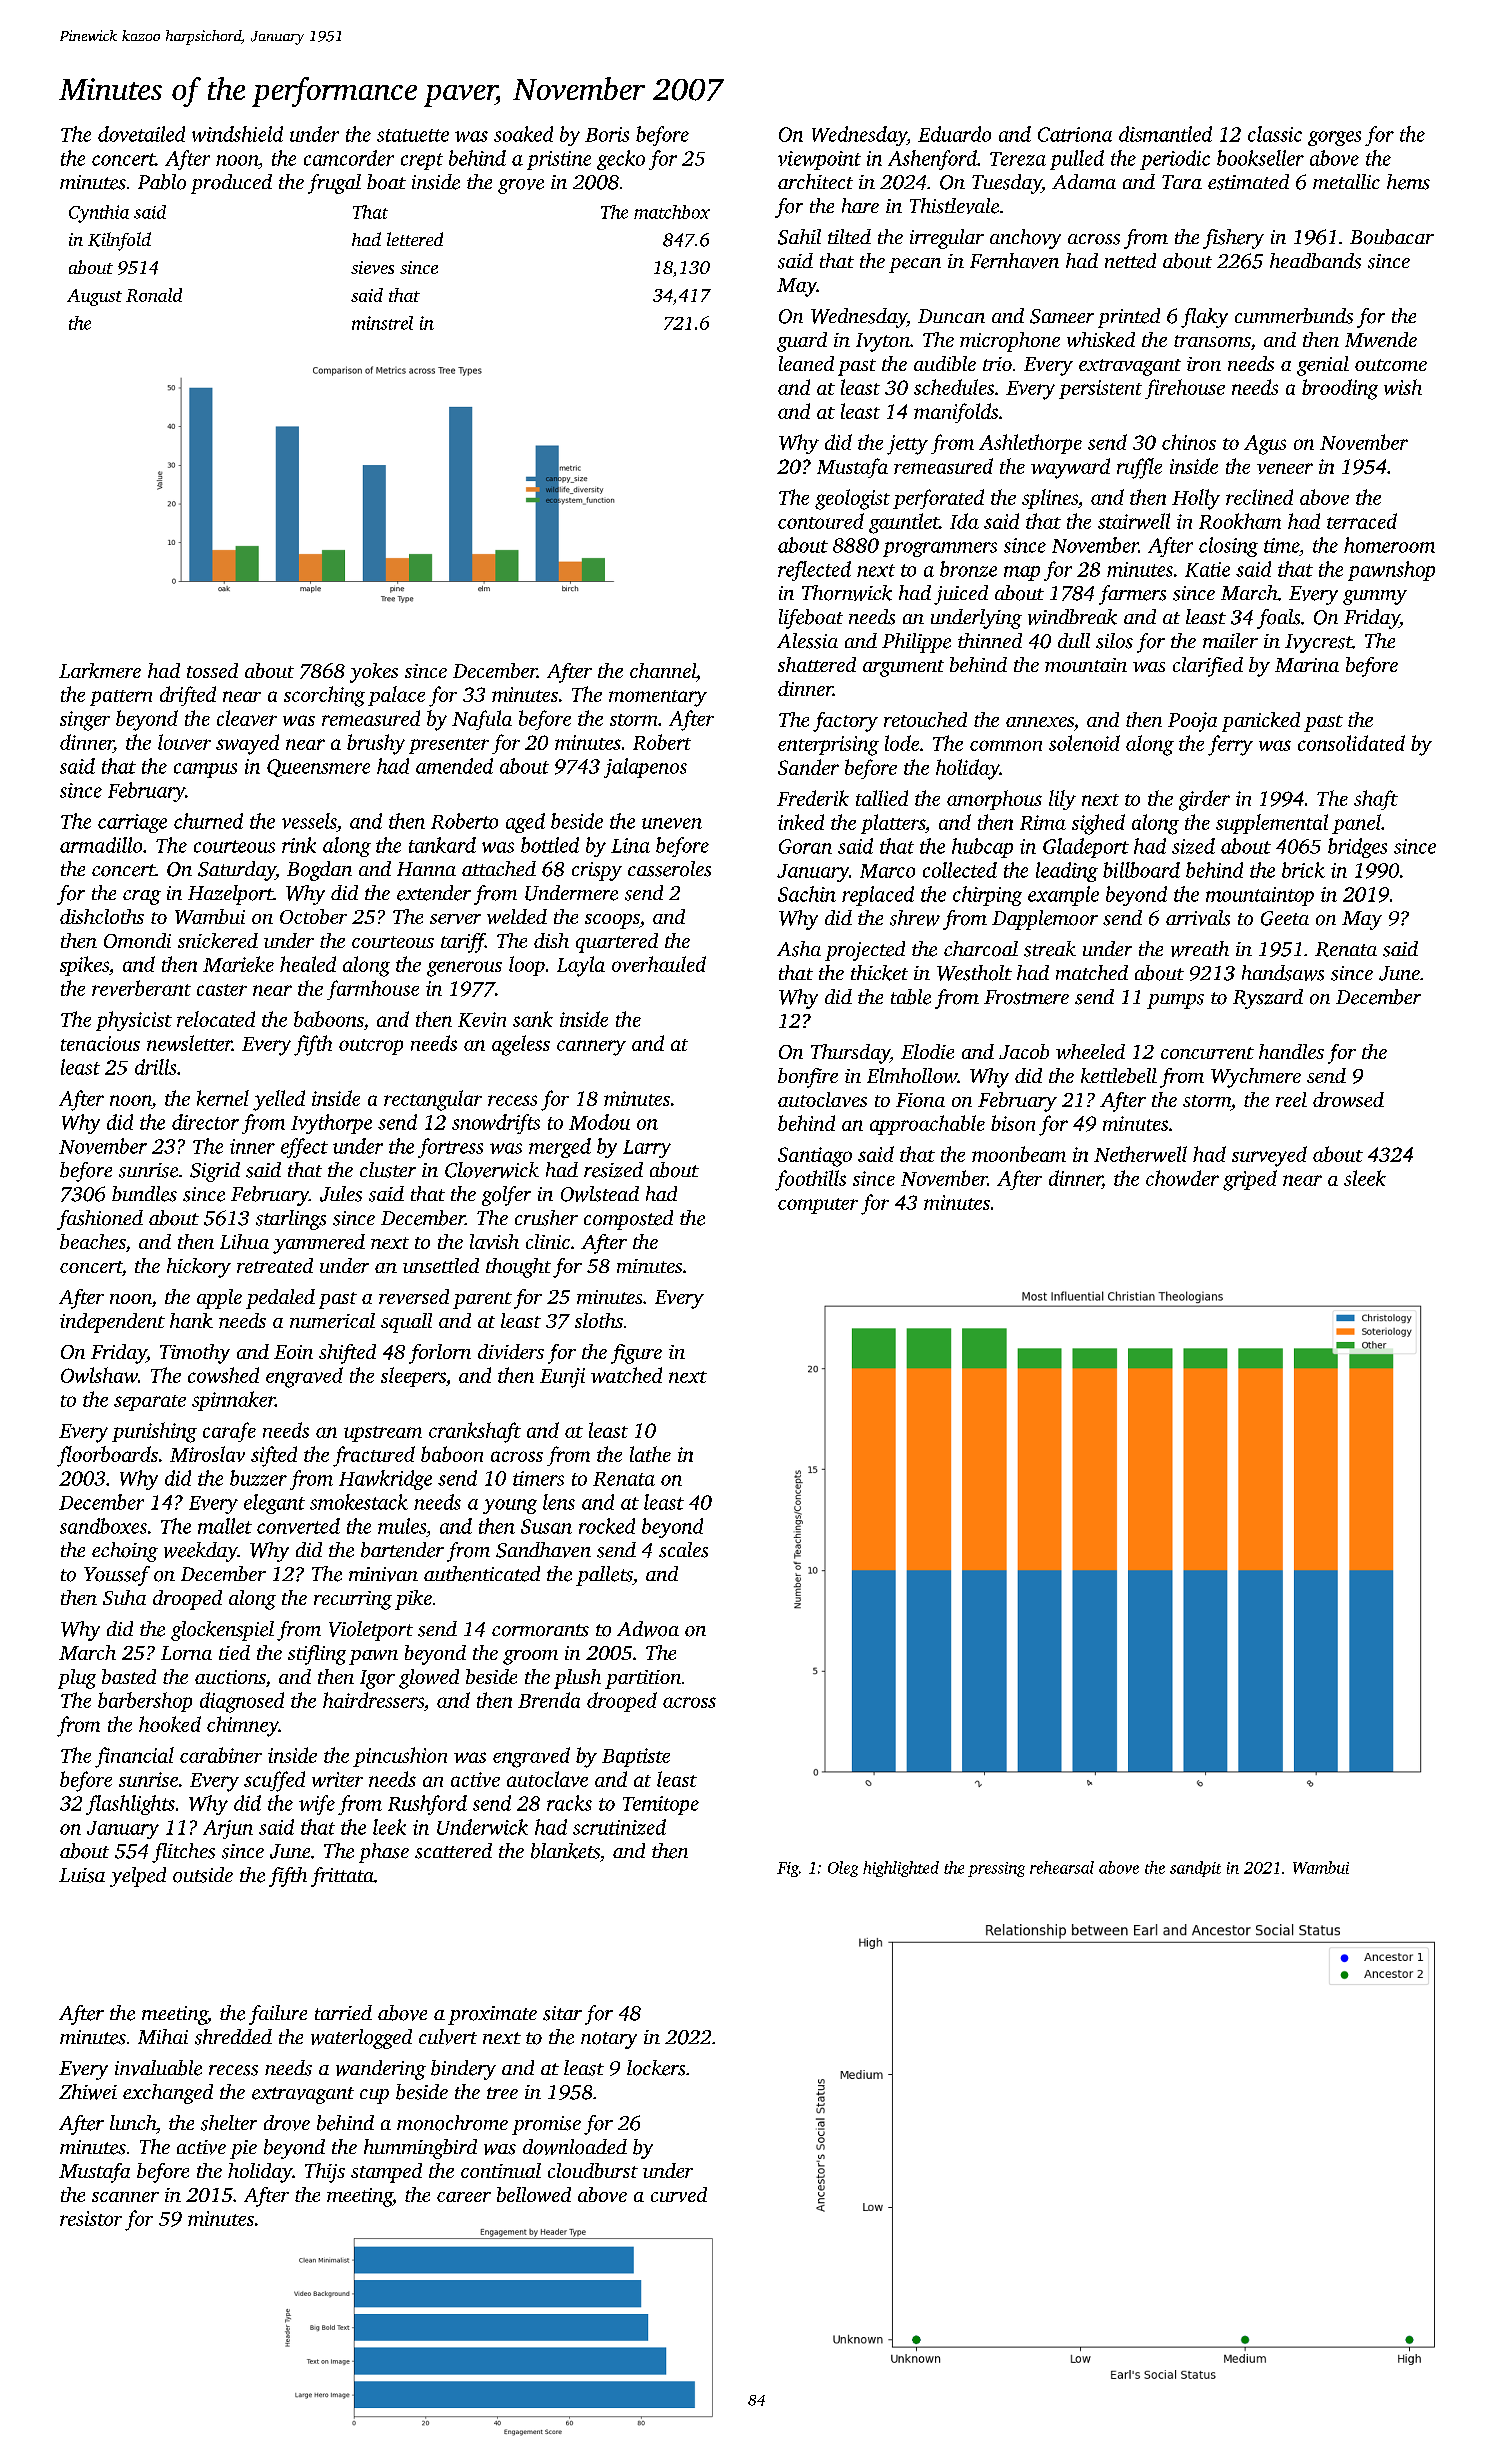 The image size is (1496, 2464). Describe the element at coordinates (141, 134) in the image. I see `dovetailed` at that location.
